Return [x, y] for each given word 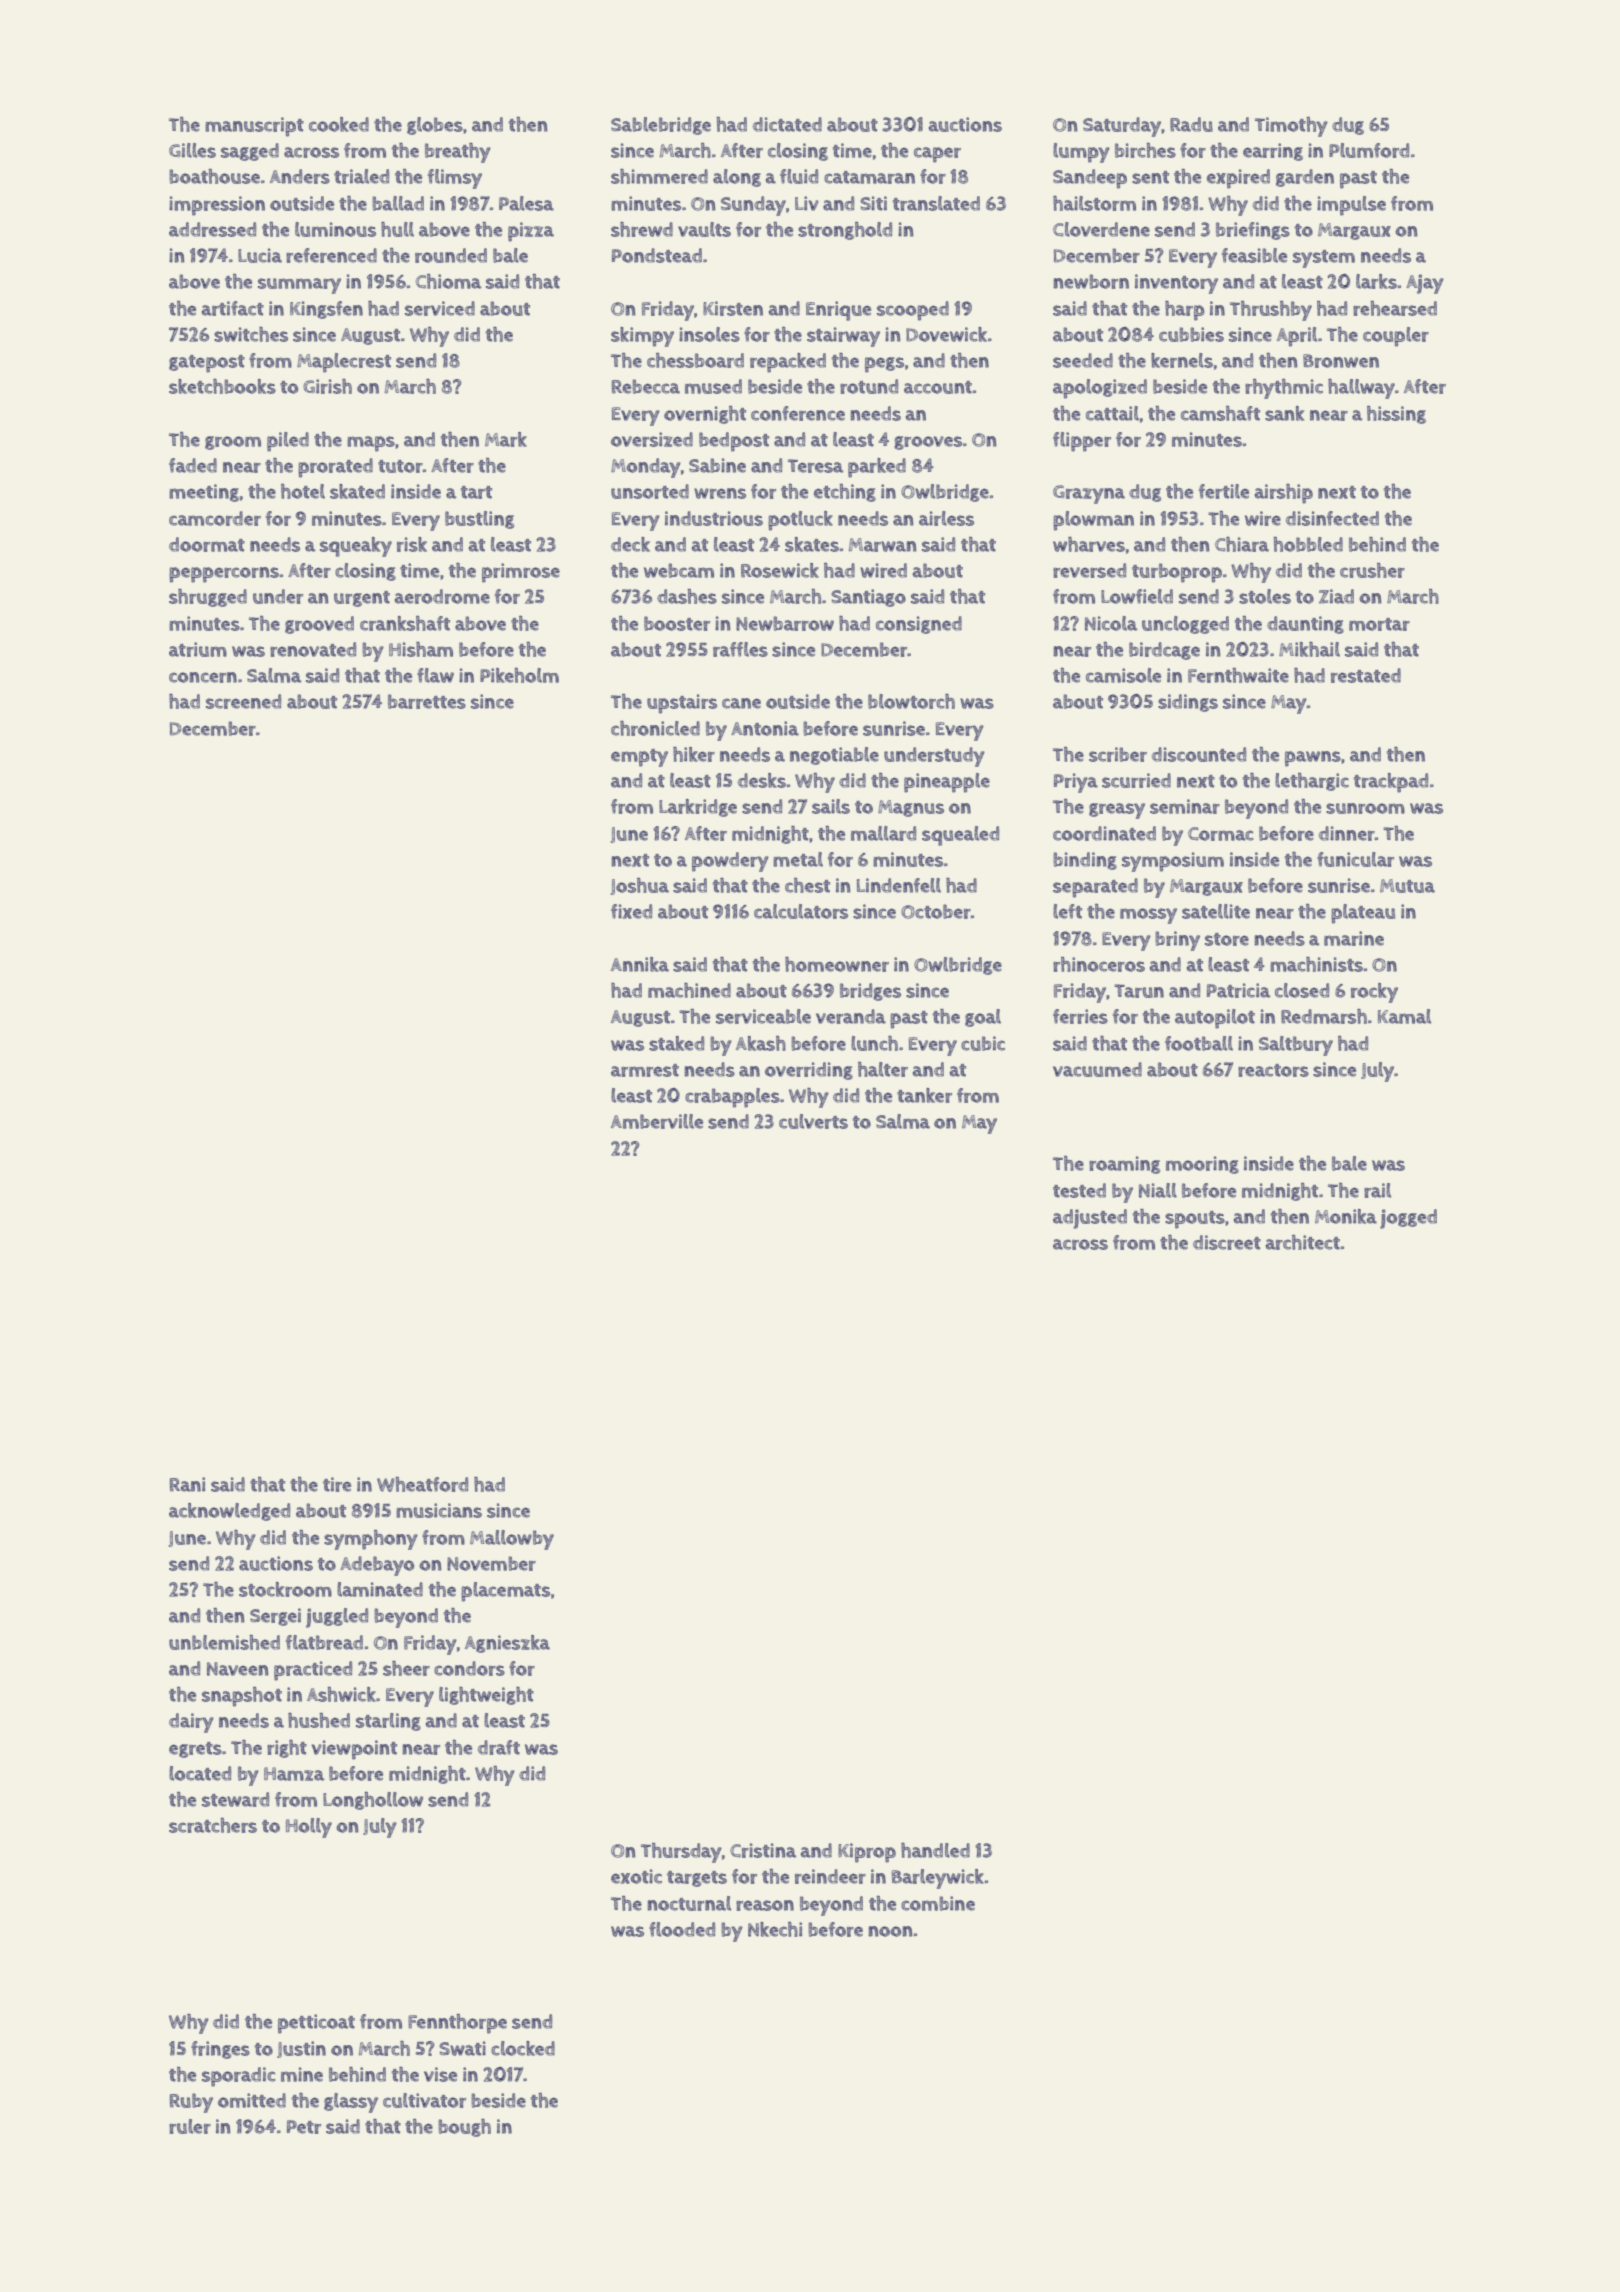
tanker [924, 1095]
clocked [523, 2048]
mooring [1202, 1165]
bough [464, 2128]
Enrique [838, 311]
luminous [335, 229]
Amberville [657, 1121]
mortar [1379, 624]
